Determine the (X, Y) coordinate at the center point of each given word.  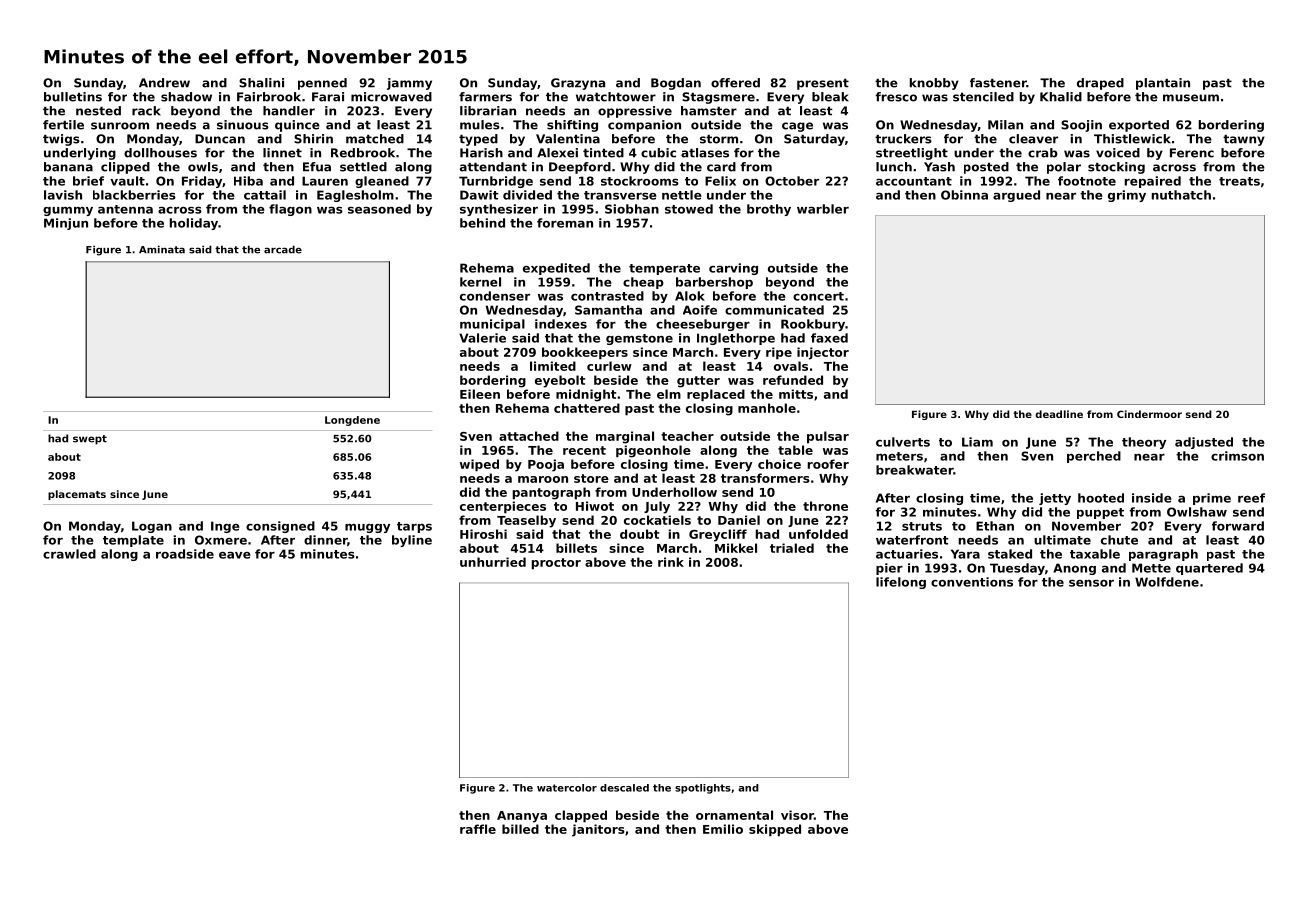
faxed (829, 338)
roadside (185, 554)
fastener (998, 83)
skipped (775, 830)
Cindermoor (1149, 414)
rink (671, 562)
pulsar (828, 437)
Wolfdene (1167, 582)
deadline (1059, 414)
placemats (77, 495)
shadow (186, 97)
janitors (598, 830)
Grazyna (578, 84)
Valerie (482, 338)
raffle (478, 829)
